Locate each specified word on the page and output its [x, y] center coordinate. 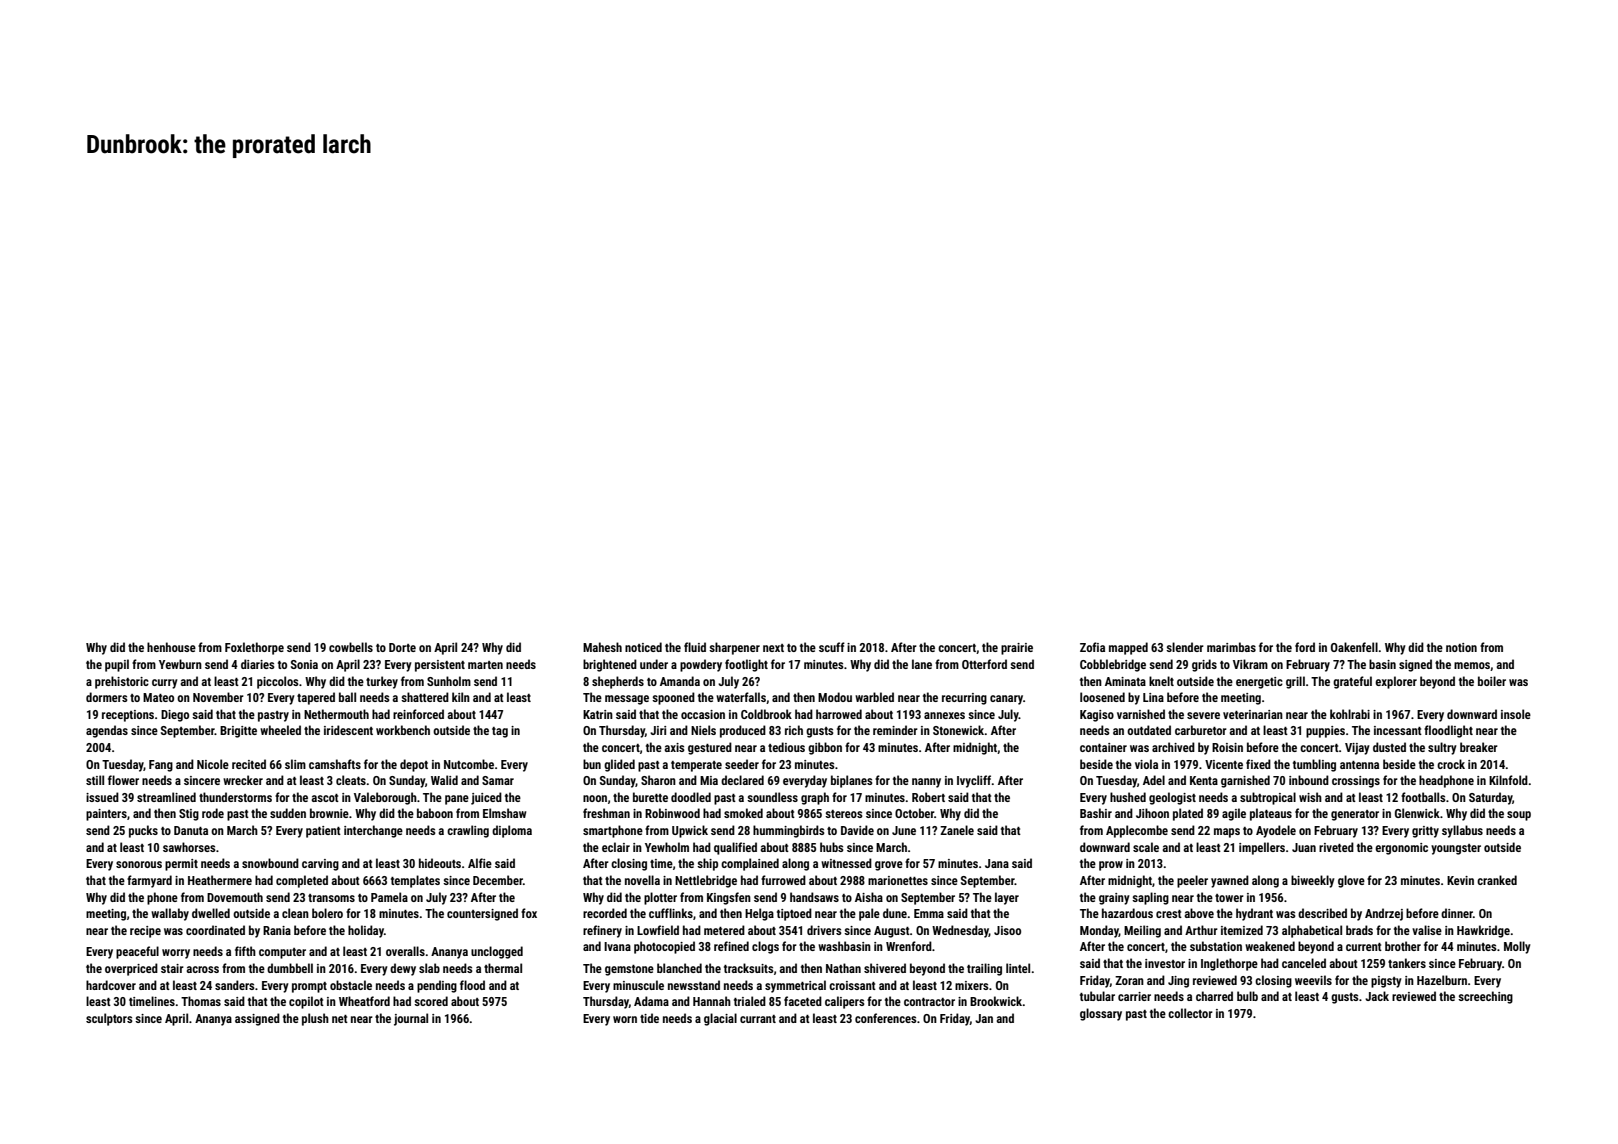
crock [1451, 764]
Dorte [402, 647]
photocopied [664, 947]
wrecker [243, 780]
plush [315, 1019]
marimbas [1231, 647]
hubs [832, 847]
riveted [1336, 847]
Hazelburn [1442, 980]
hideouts [440, 863]
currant [758, 1019]
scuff [832, 647]
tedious [786, 747]
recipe [145, 932]
